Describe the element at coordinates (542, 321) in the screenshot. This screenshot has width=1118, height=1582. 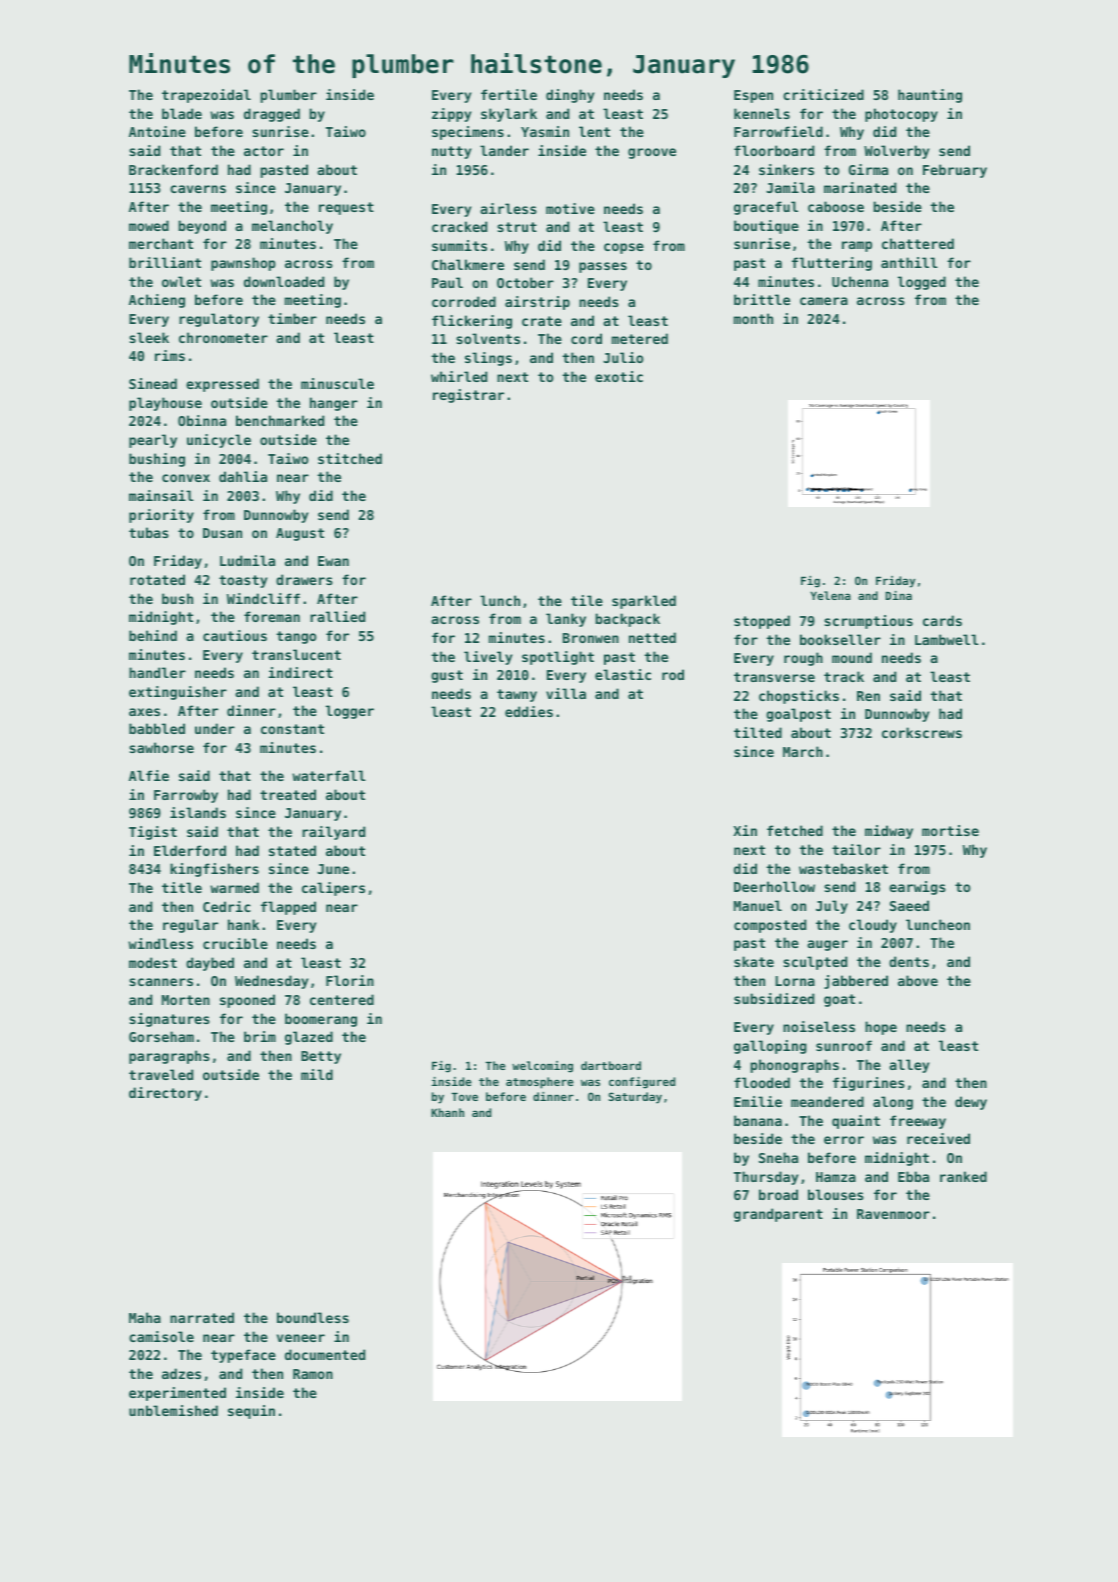
I see `crate` at that location.
